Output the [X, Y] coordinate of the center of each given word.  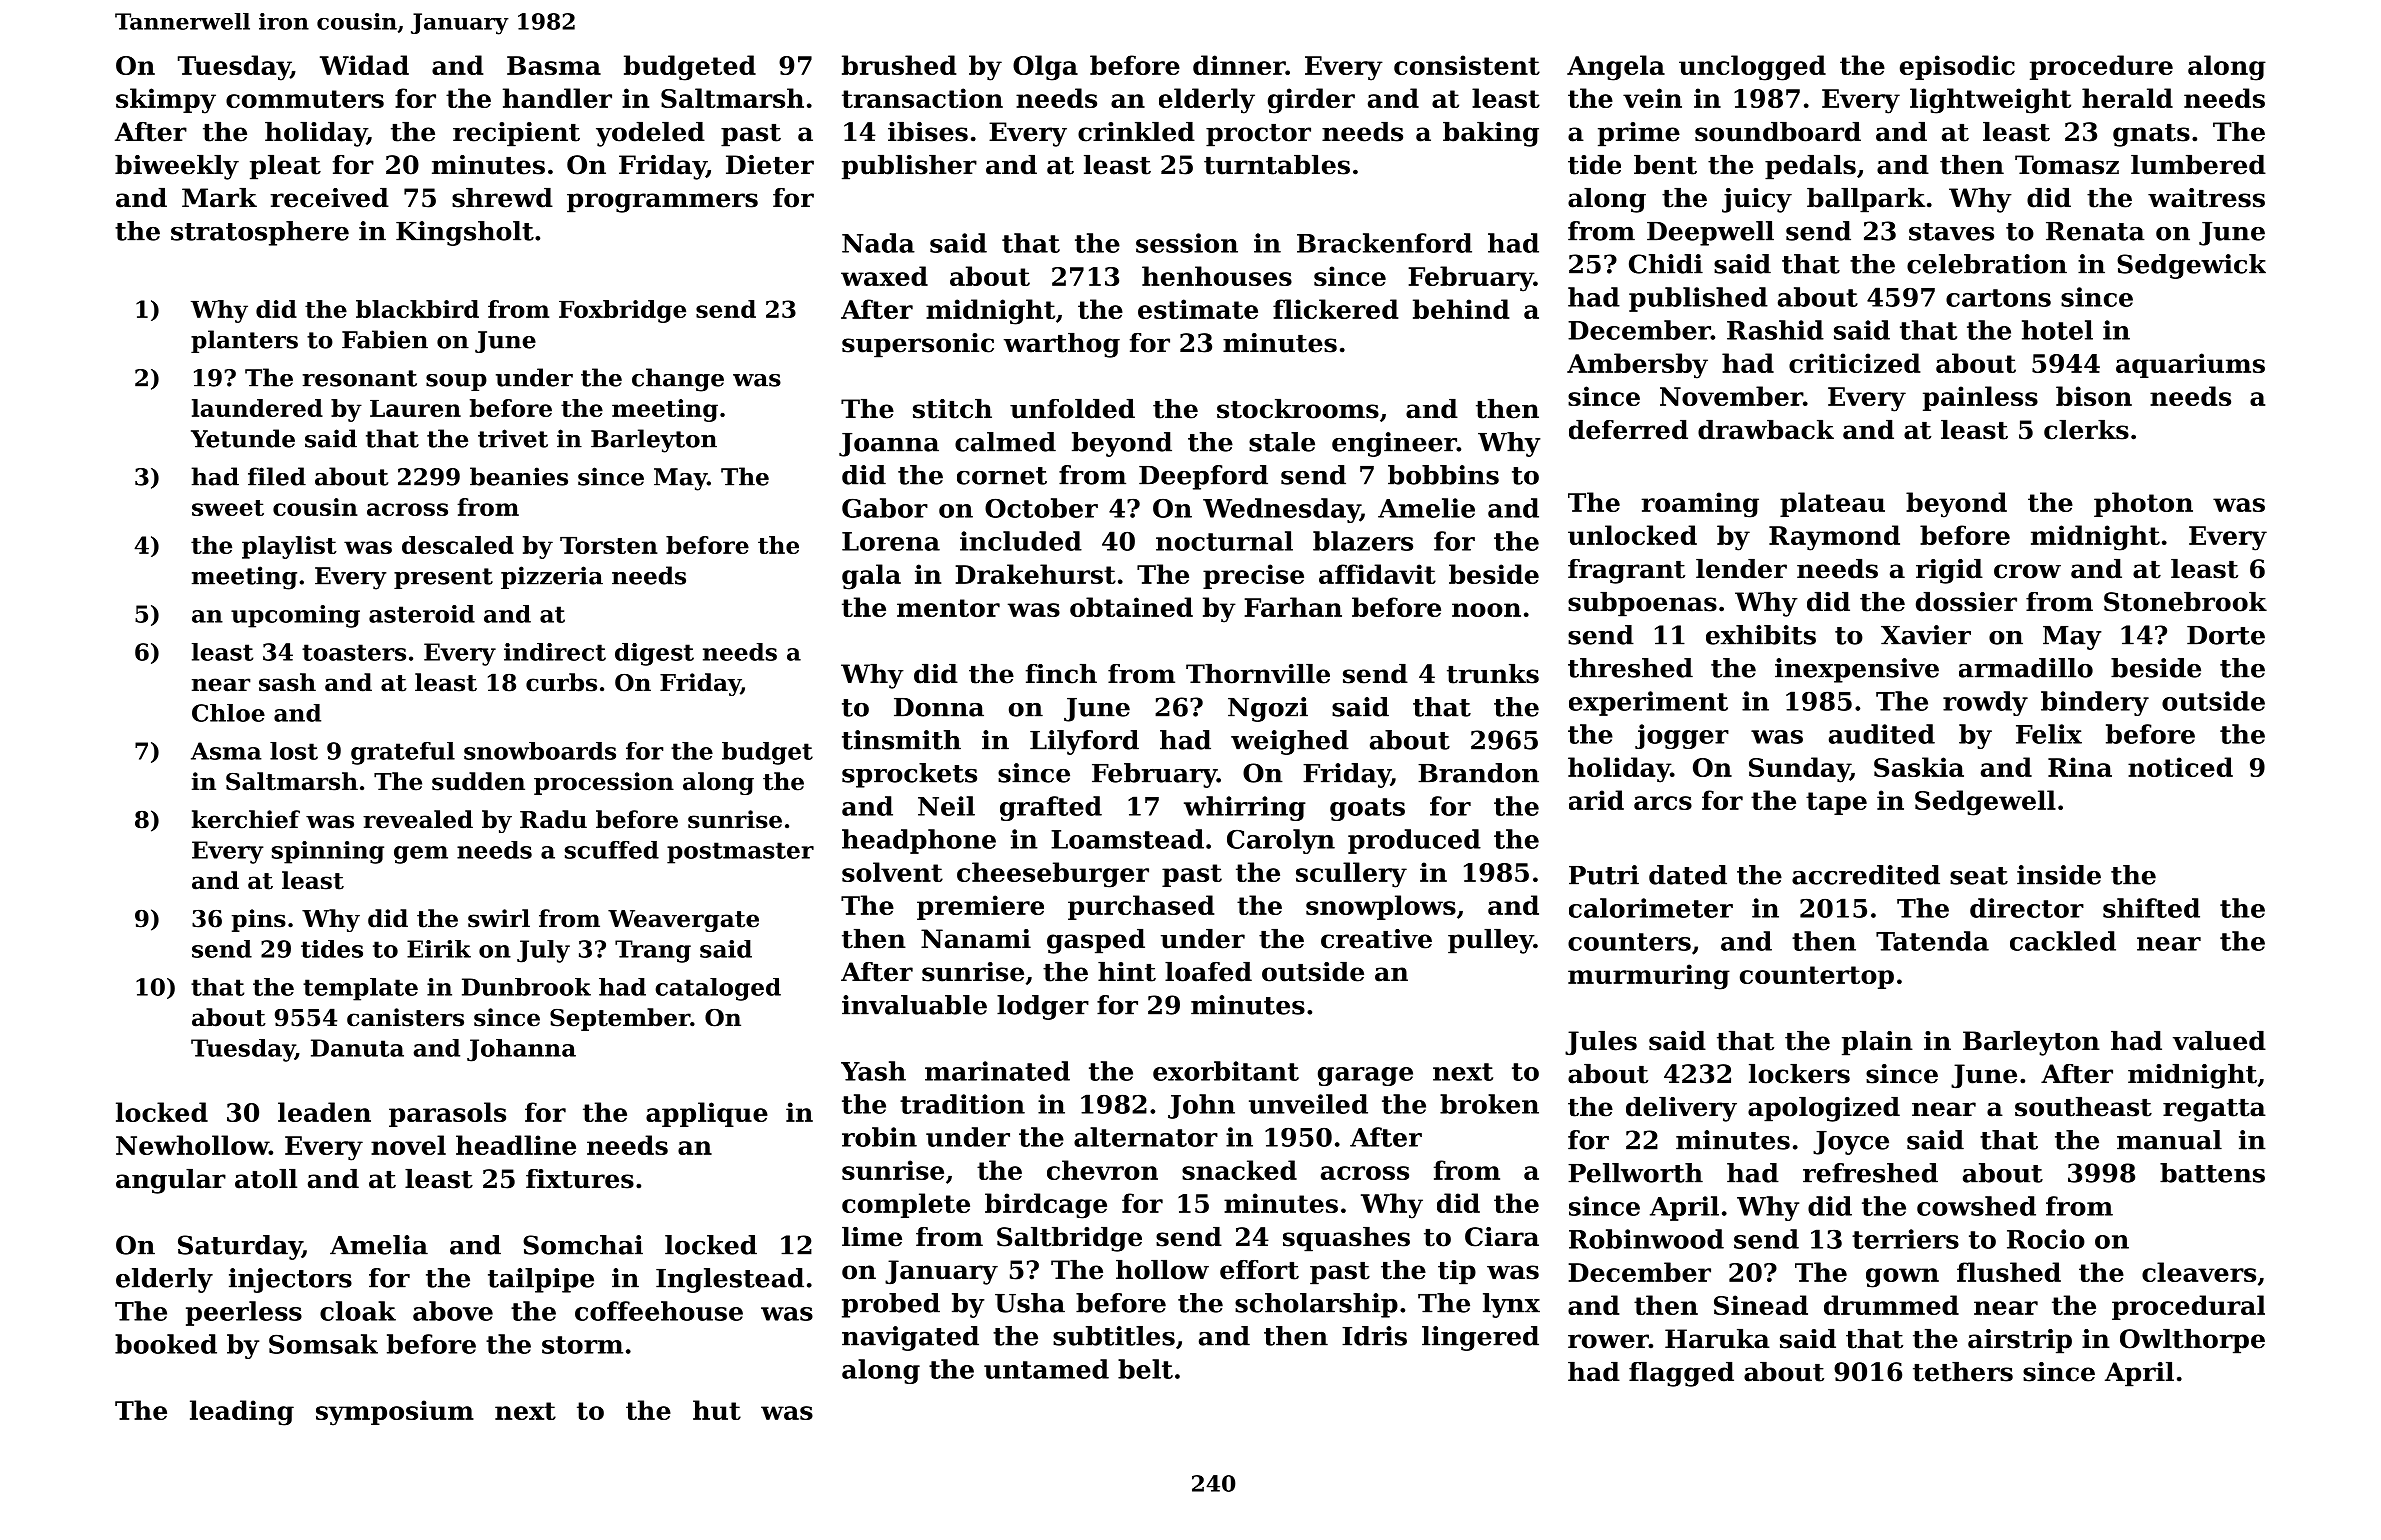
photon [2143, 504]
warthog [1062, 345]
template [360, 989]
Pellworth [1635, 1173]
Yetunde [243, 438]
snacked [1239, 1170]
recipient [516, 134]
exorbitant [1226, 1071]
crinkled [1136, 132]
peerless [244, 1313]
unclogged [1752, 68]
